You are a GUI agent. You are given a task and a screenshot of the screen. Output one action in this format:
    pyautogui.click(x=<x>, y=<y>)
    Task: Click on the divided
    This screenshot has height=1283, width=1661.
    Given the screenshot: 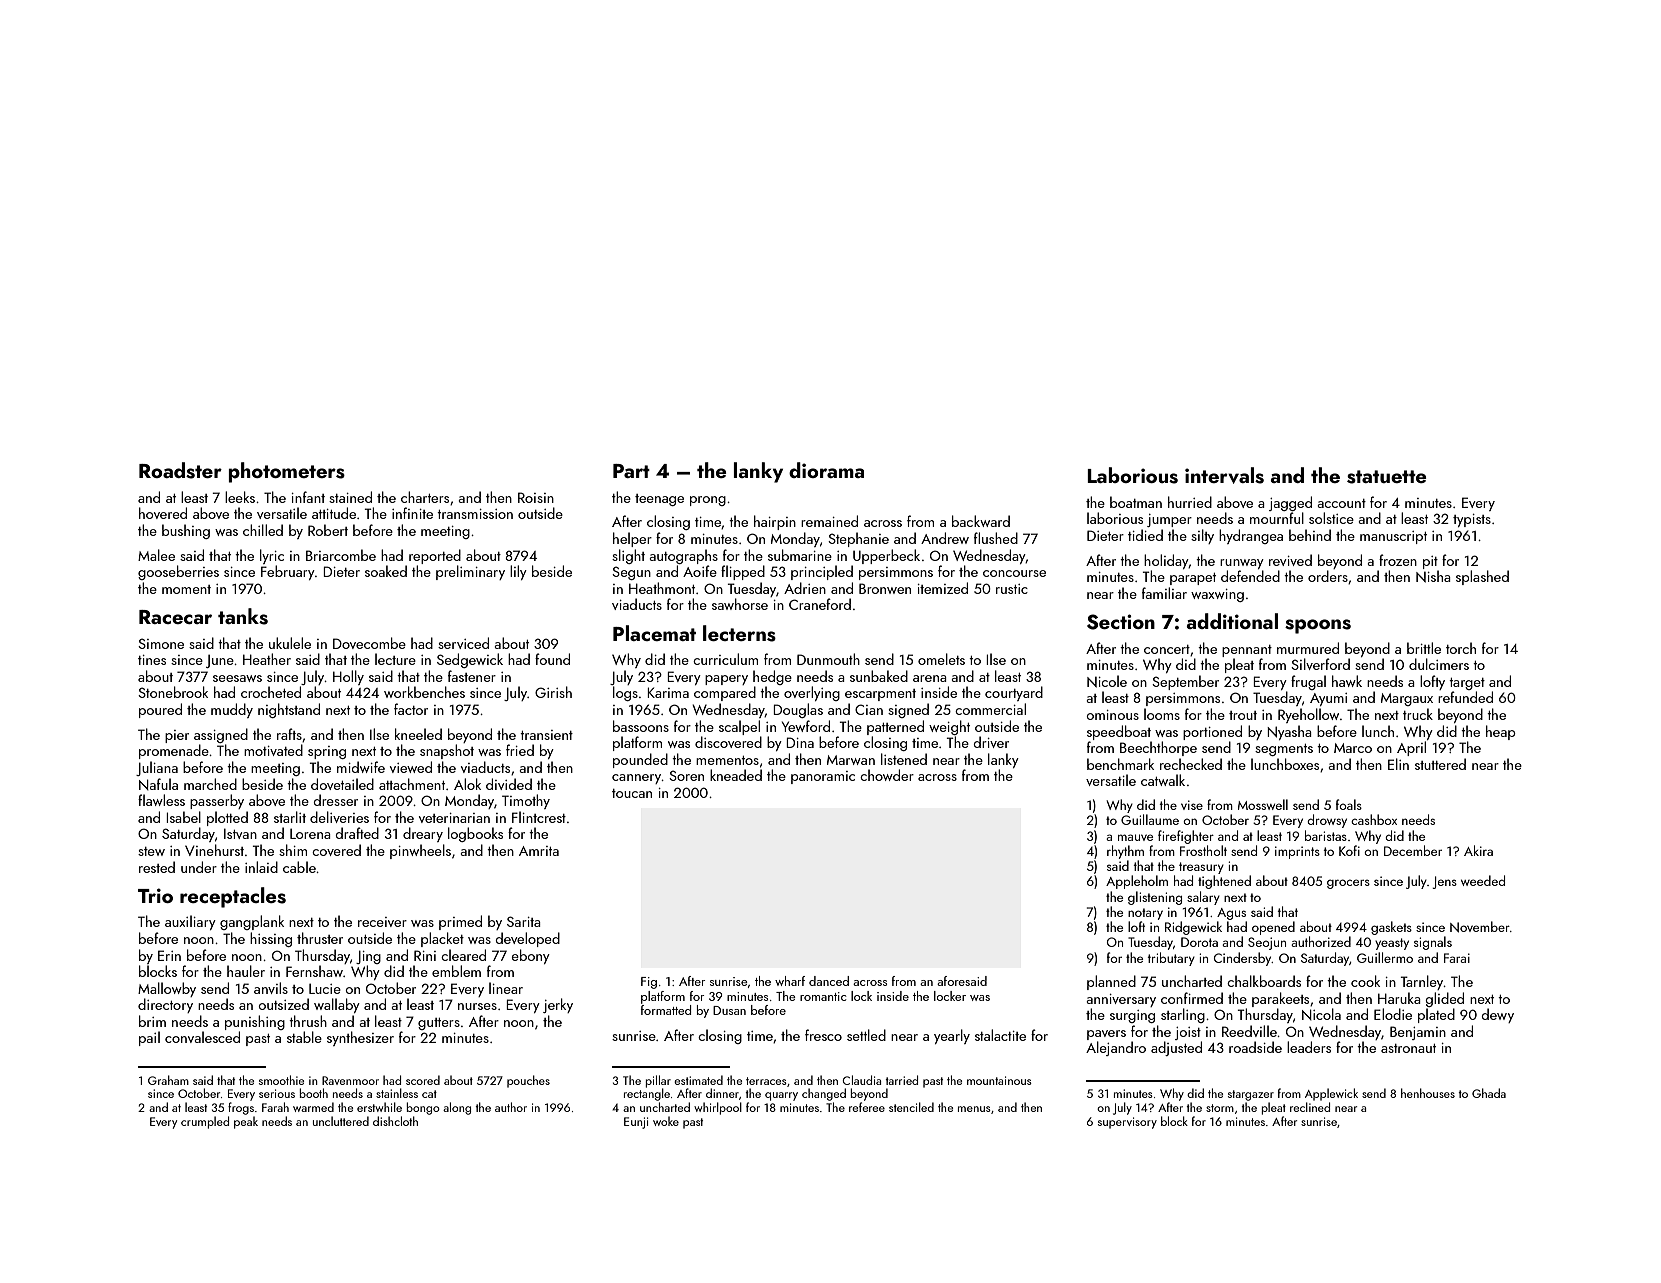 What is the action you would take?
    pyautogui.click(x=509, y=784)
